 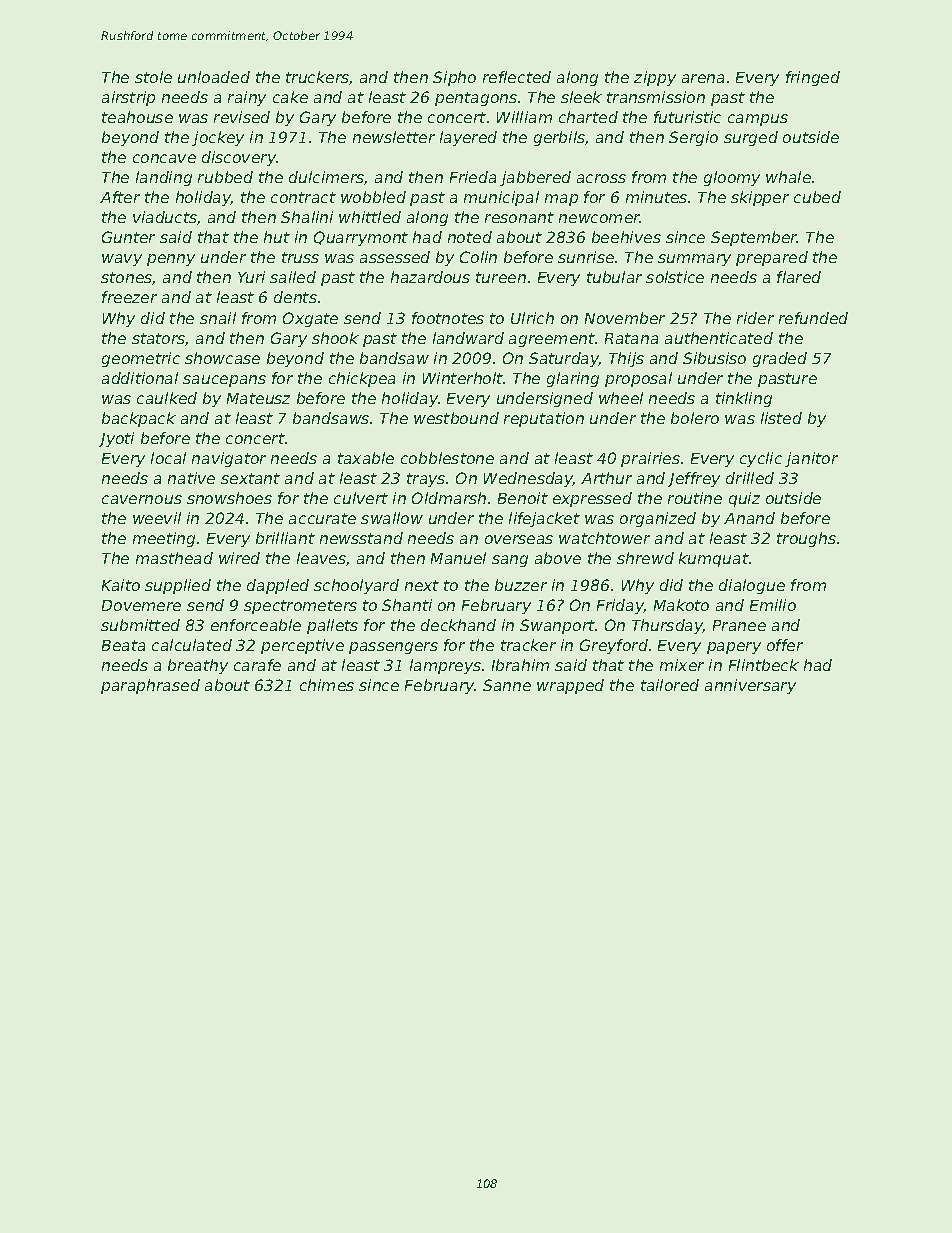 What do you see at coordinates (153, 77) in the screenshot?
I see `stole` at bounding box center [153, 77].
